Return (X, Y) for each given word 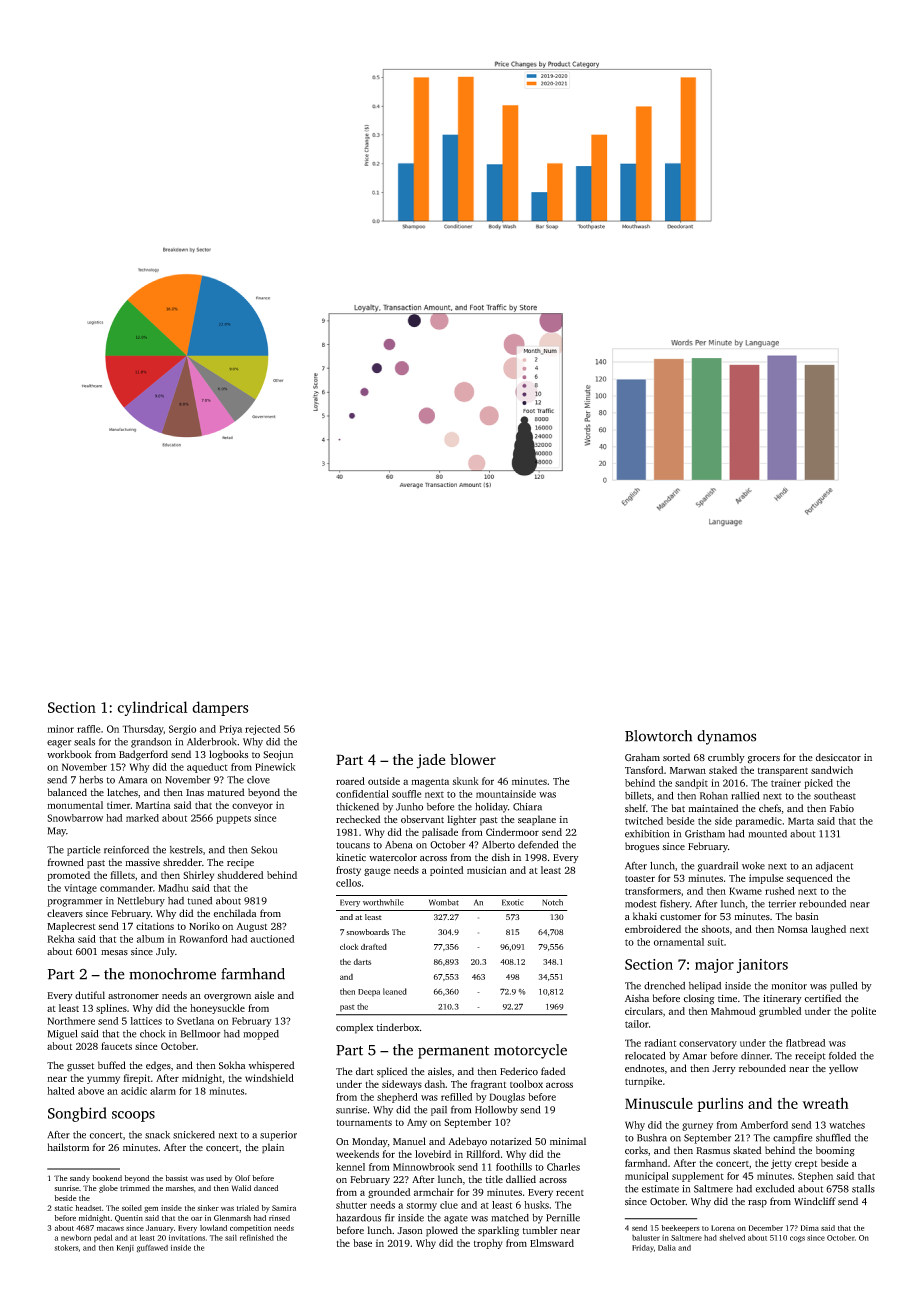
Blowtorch (658, 736)
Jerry (724, 1069)
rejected (263, 730)
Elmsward (552, 1243)
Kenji (125, 1249)
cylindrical (153, 708)
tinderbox (398, 1027)
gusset (80, 1067)
